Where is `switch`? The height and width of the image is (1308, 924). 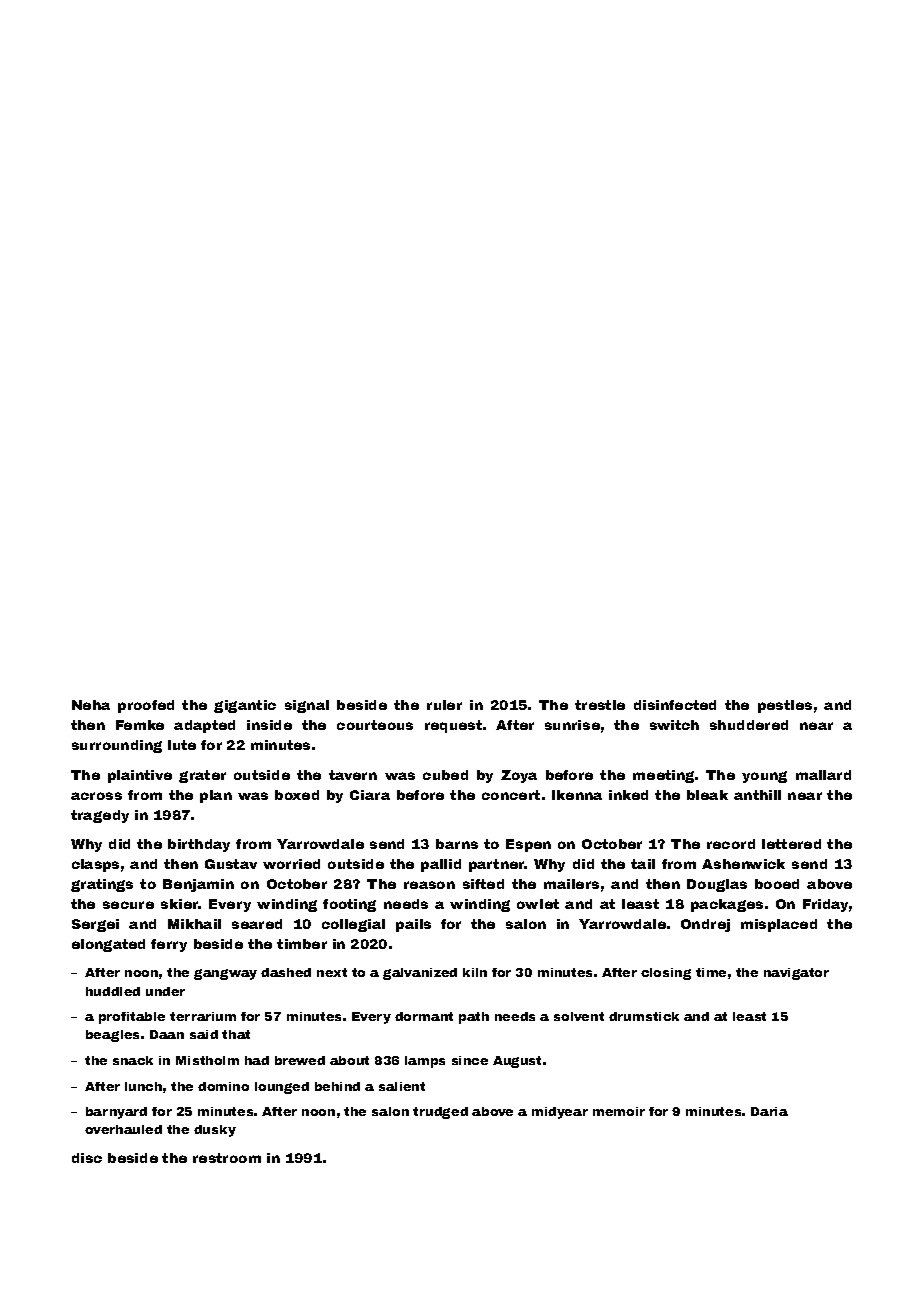 switch is located at coordinates (674, 725).
